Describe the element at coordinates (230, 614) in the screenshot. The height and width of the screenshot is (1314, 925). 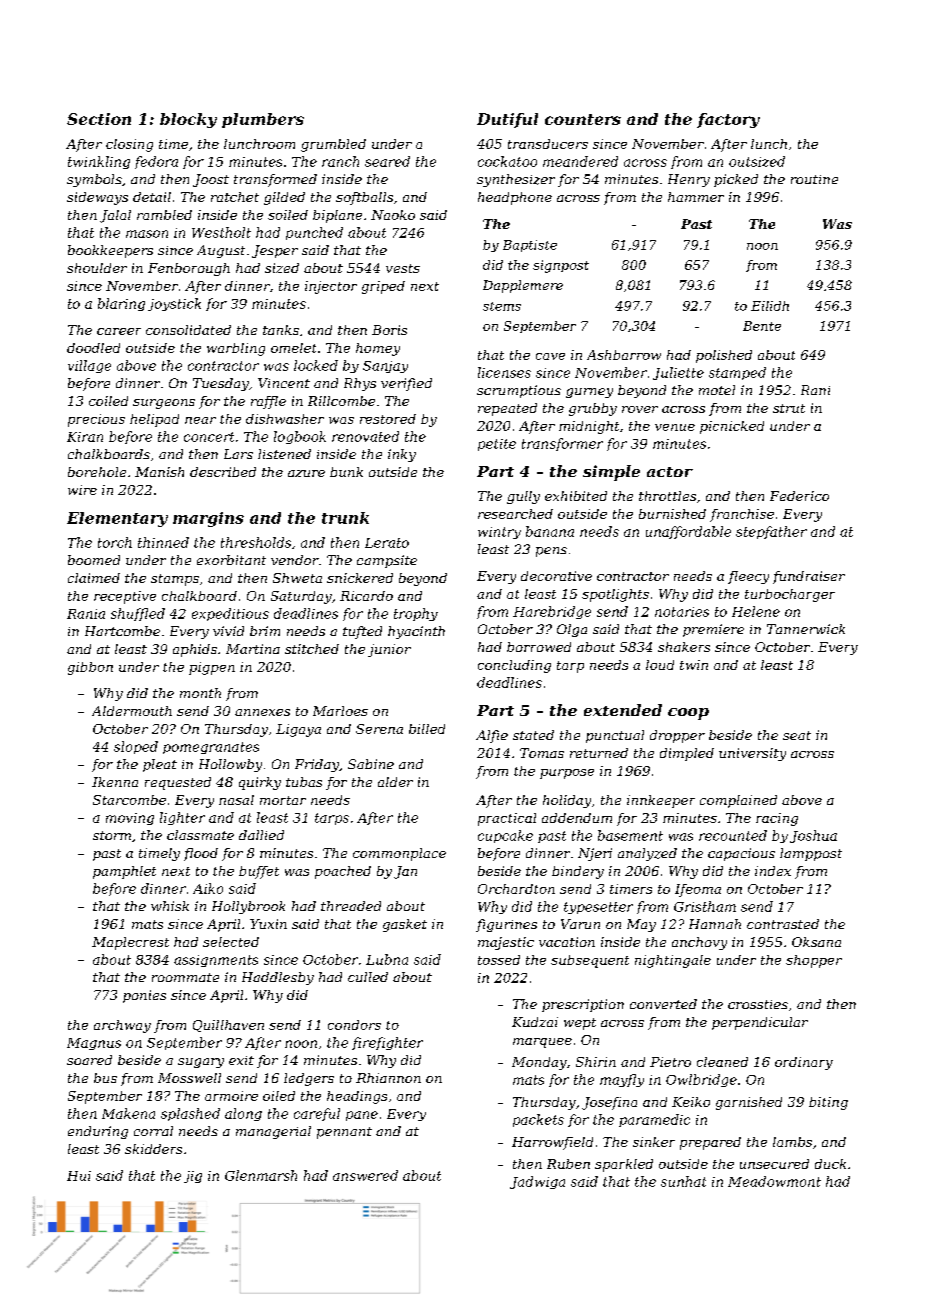
I see `expeditious` at that location.
